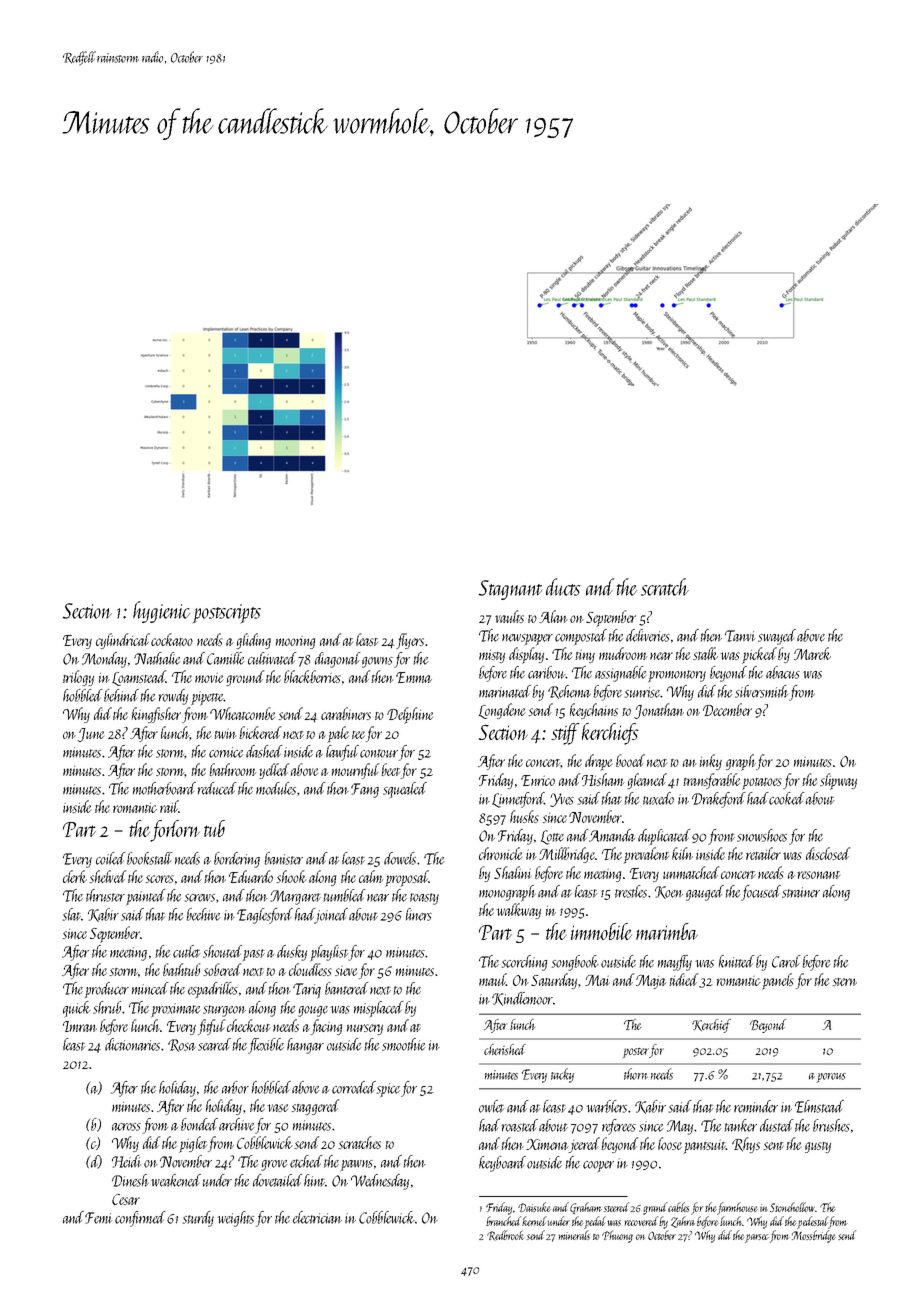 This screenshot has width=924, height=1308. What do you see at coordinates (176, 1010) in the screenshot?
I see `proximate` at bounding box center [176, 1010].
